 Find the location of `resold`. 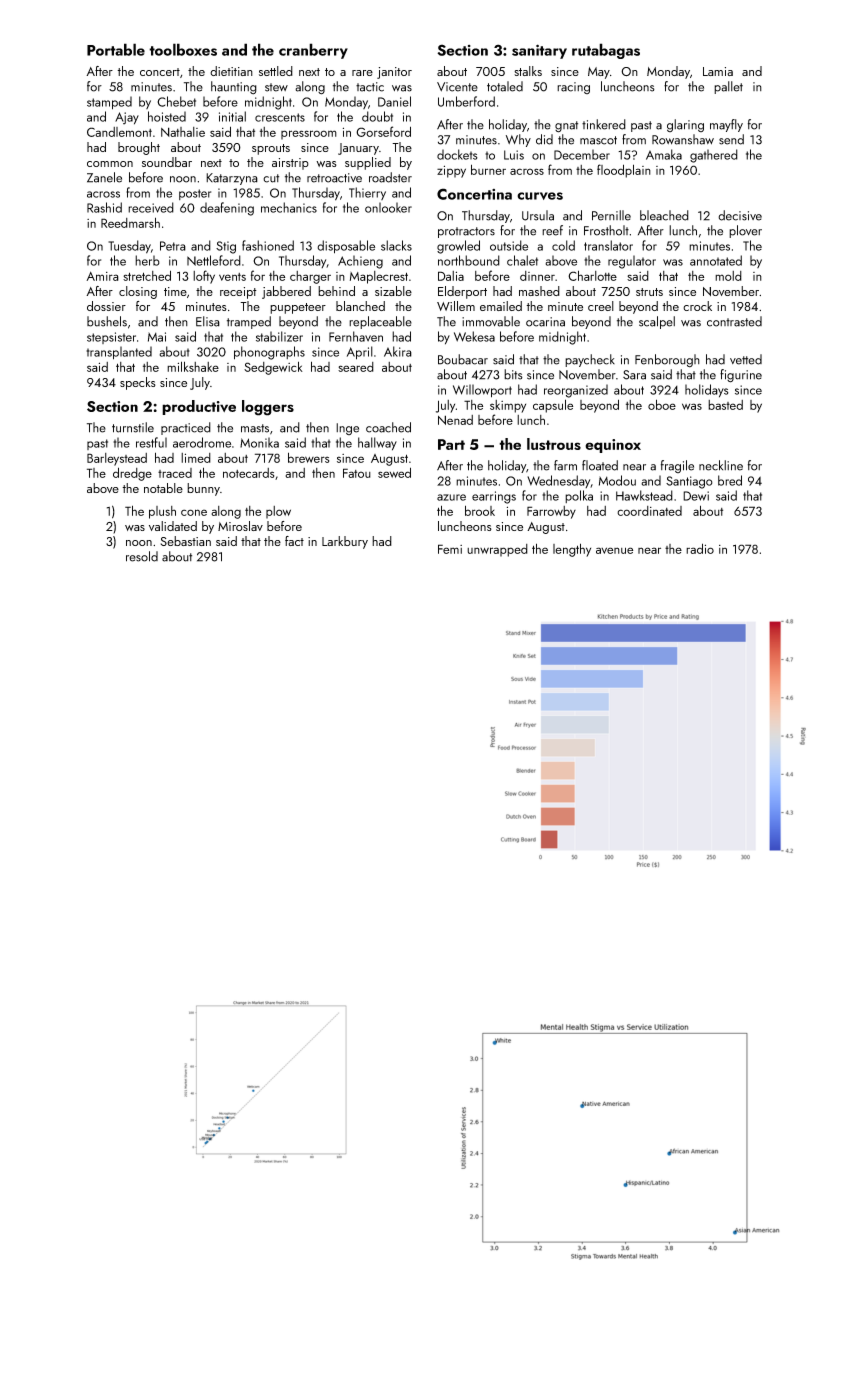

resold is located at coordinates (142, 556).
